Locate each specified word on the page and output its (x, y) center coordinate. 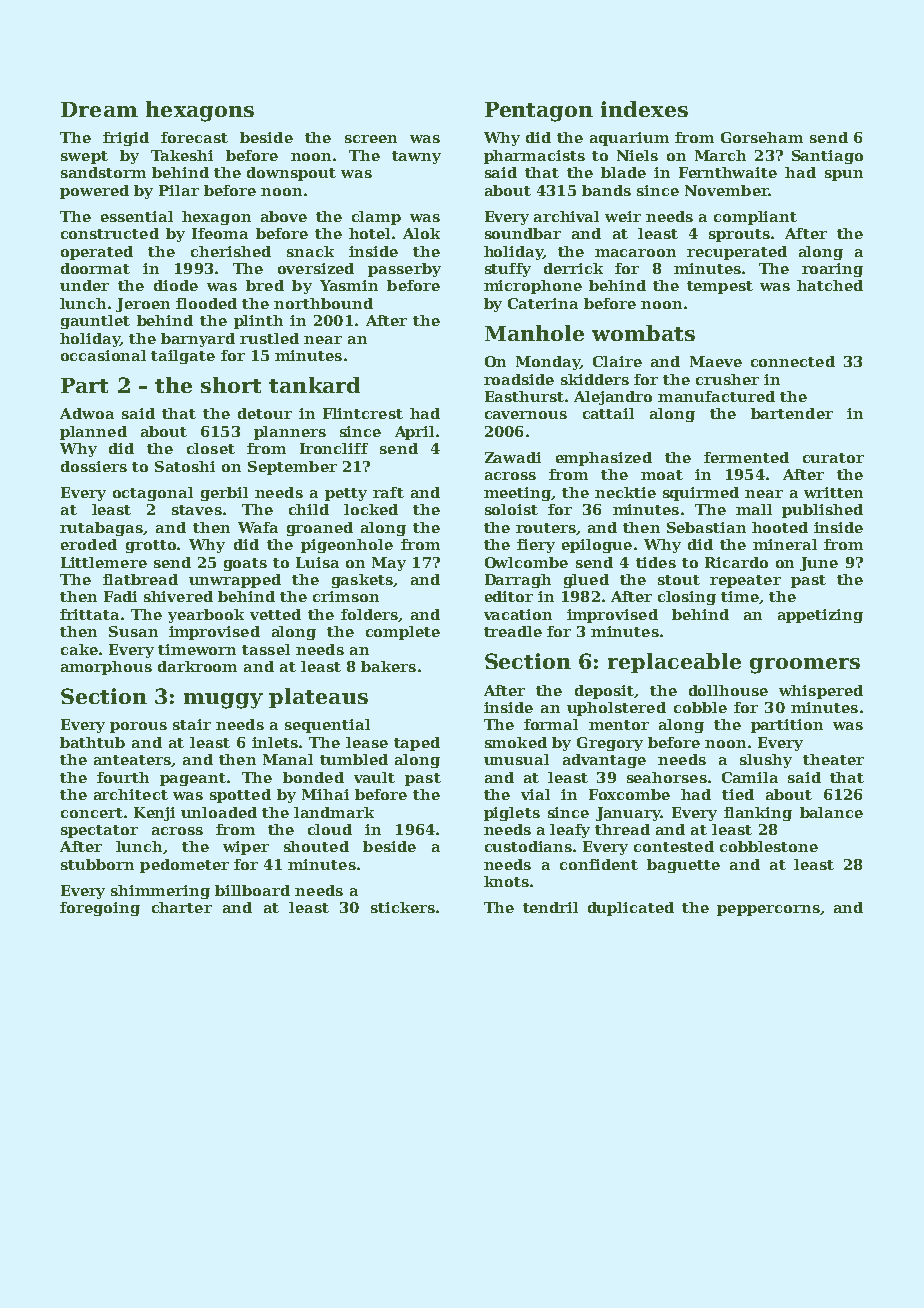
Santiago (827, 157)
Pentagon (539, 112)
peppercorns (768, 910)
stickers (403, 907)
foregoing (100, 909)
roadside (519, 379)
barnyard (198, 340)
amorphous (106, 668)
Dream (99, 109)
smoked (516, 742)
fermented (746, 457)
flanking (758, 814)
